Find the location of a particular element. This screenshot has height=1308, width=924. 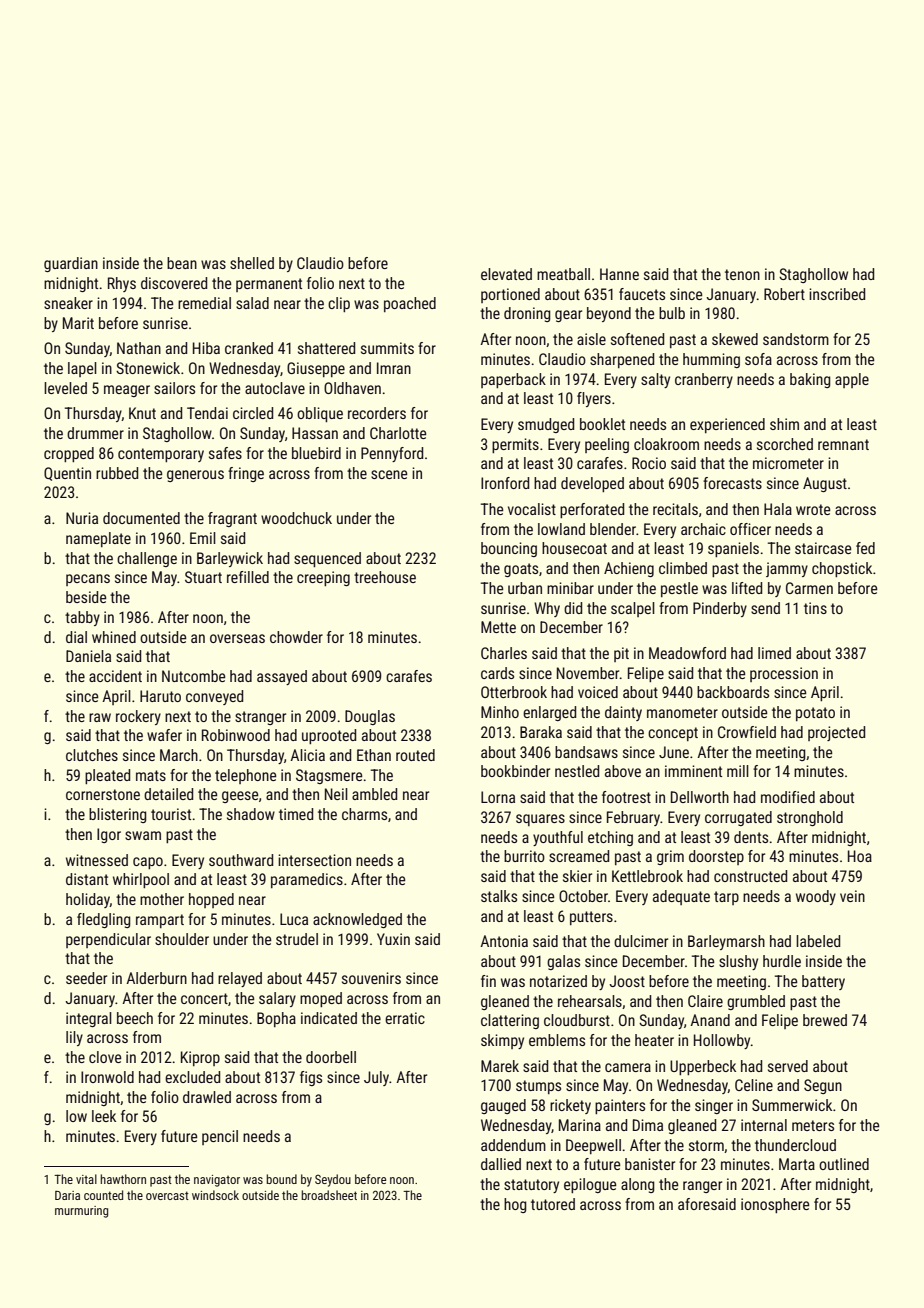

officer is located at coordinates (750, 529).
